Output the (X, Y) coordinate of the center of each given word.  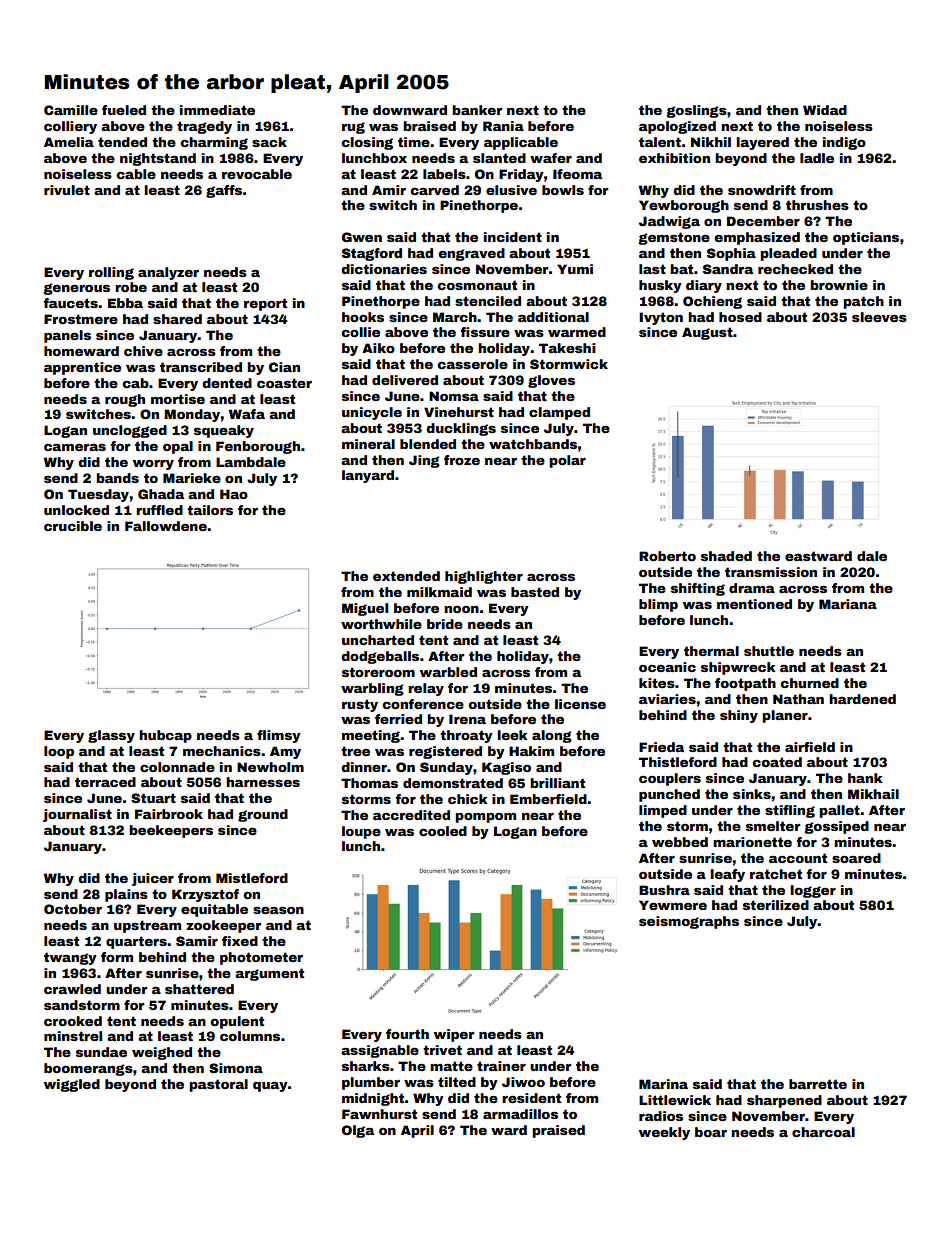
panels (67, 336)
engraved (471, 254)
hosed (740, 317)
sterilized (776, 905)
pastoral (218, 1085)
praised (558, 1131)
